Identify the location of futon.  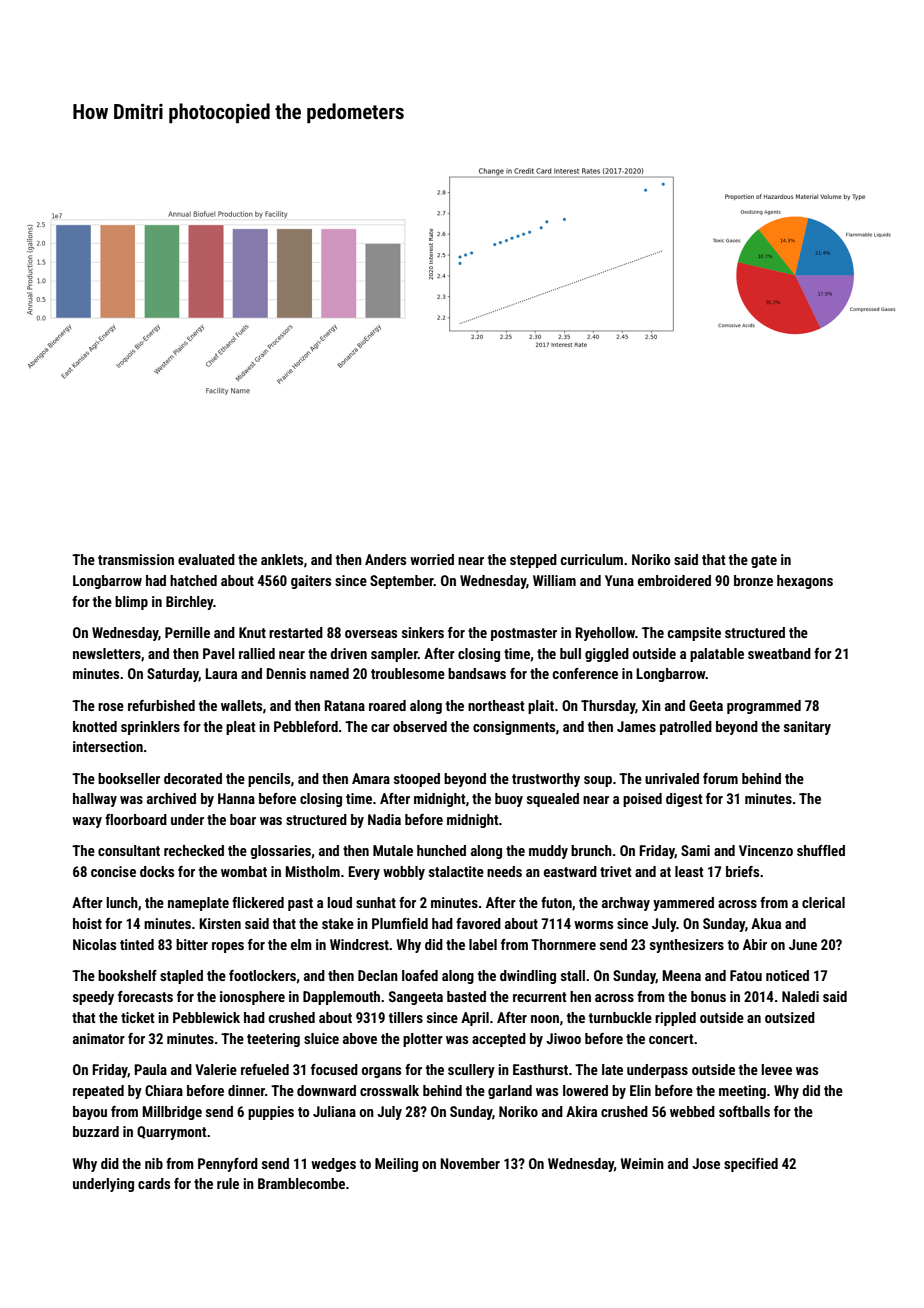
(556, 902).
